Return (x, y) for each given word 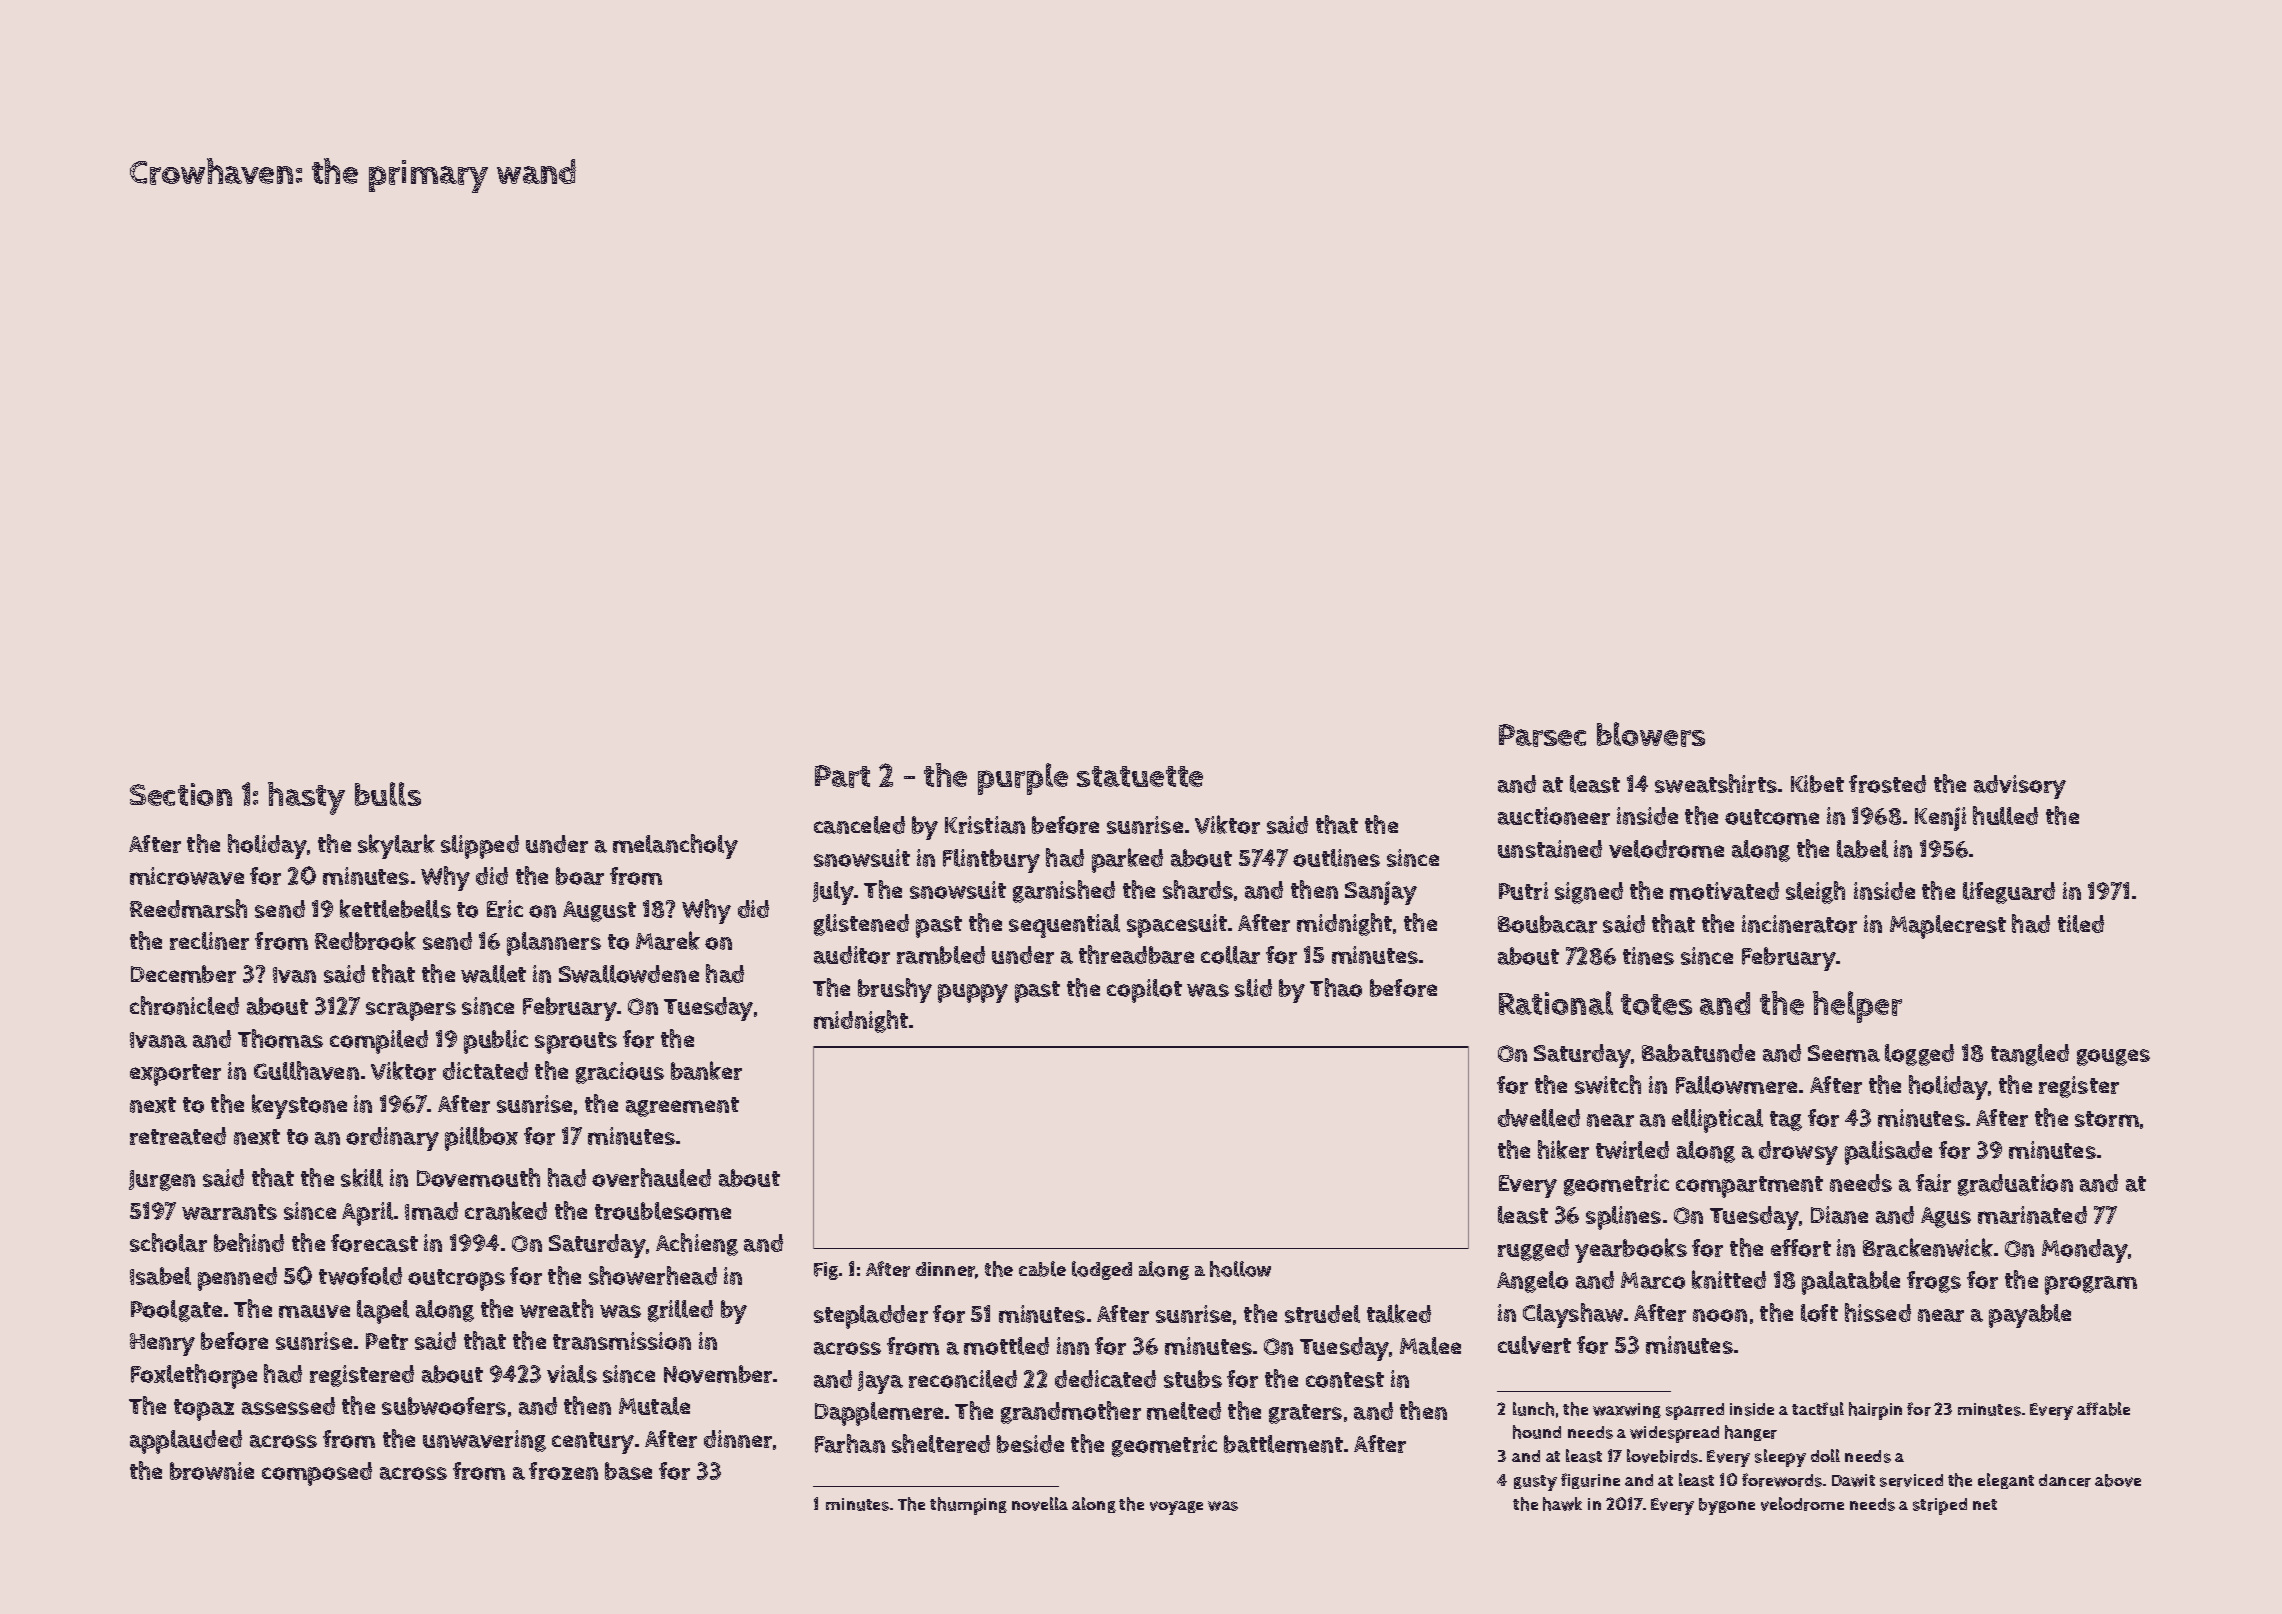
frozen (563, 1471)
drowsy (1798, 1153)
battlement (1283, 1444)
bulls (388, 794)
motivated (1724, 891)
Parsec (1542, 735)
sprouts (576, 1043)
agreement (682, 1107)
